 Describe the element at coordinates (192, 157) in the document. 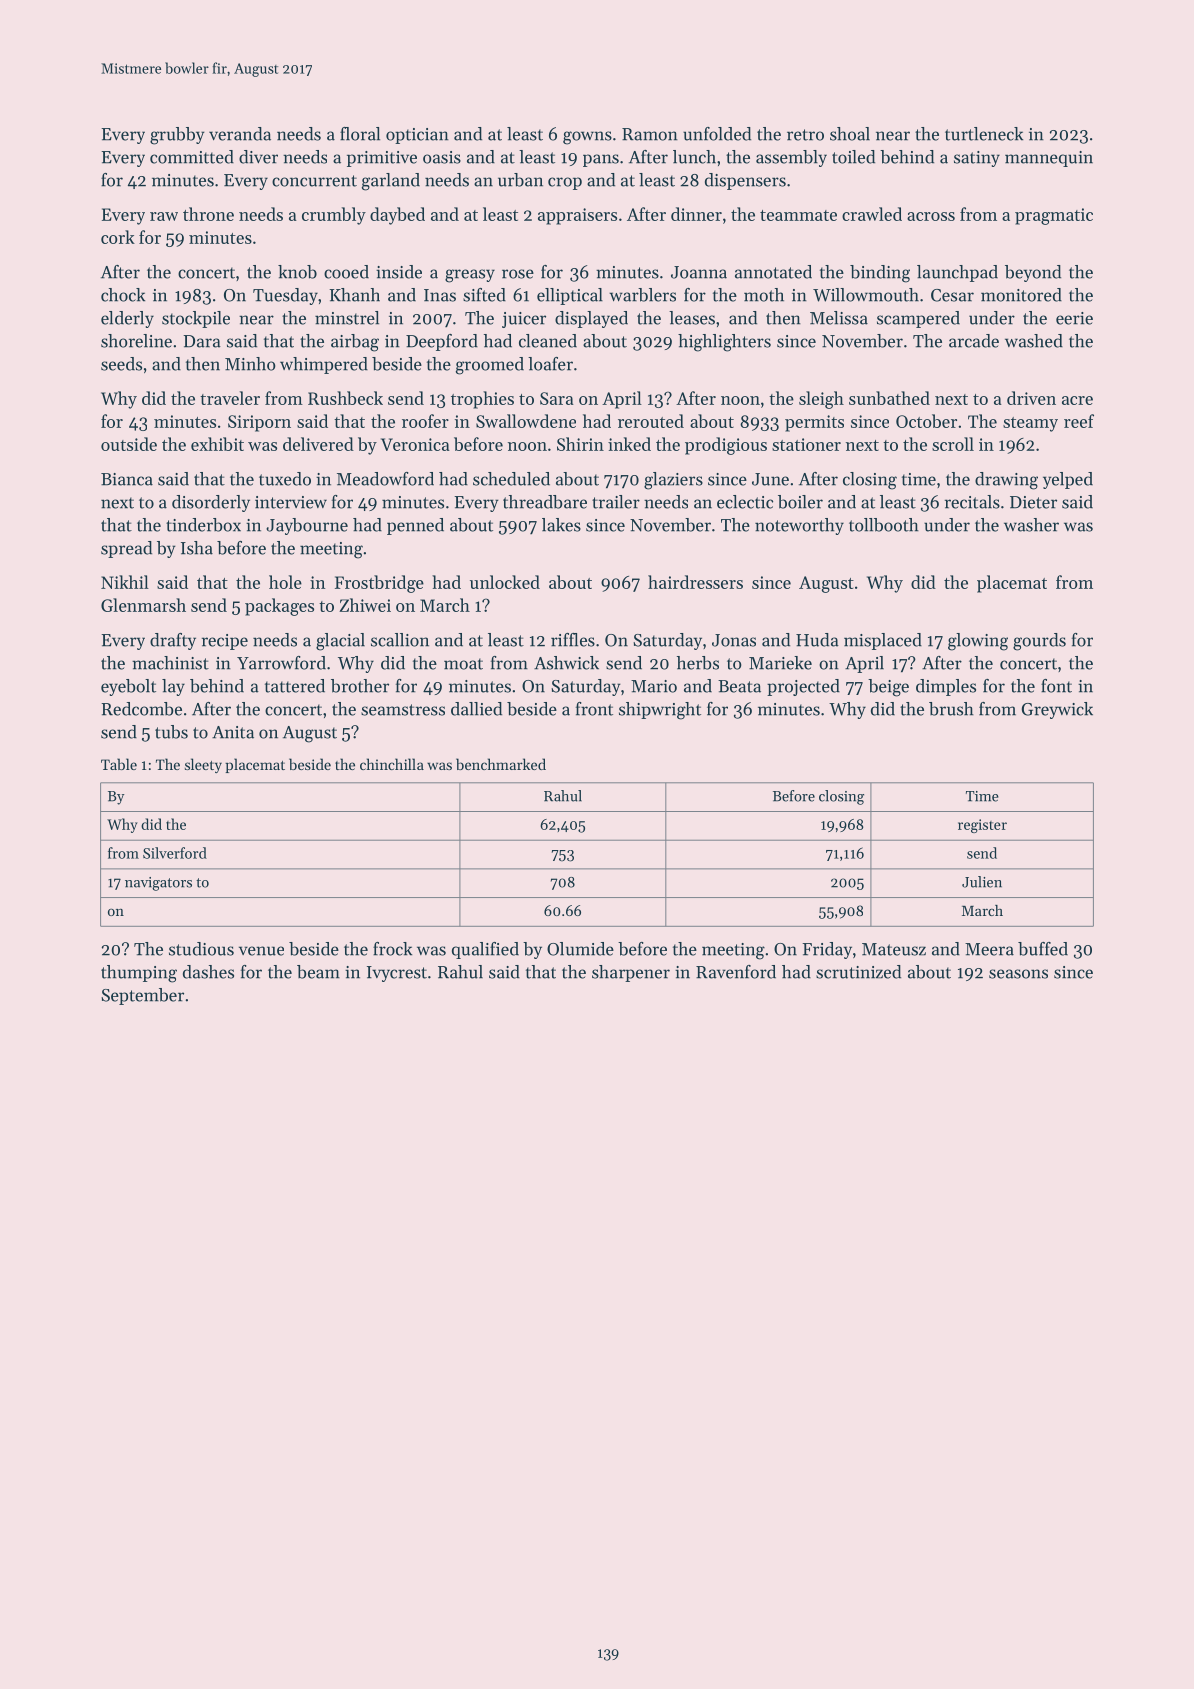

I see `committed` at that location.
